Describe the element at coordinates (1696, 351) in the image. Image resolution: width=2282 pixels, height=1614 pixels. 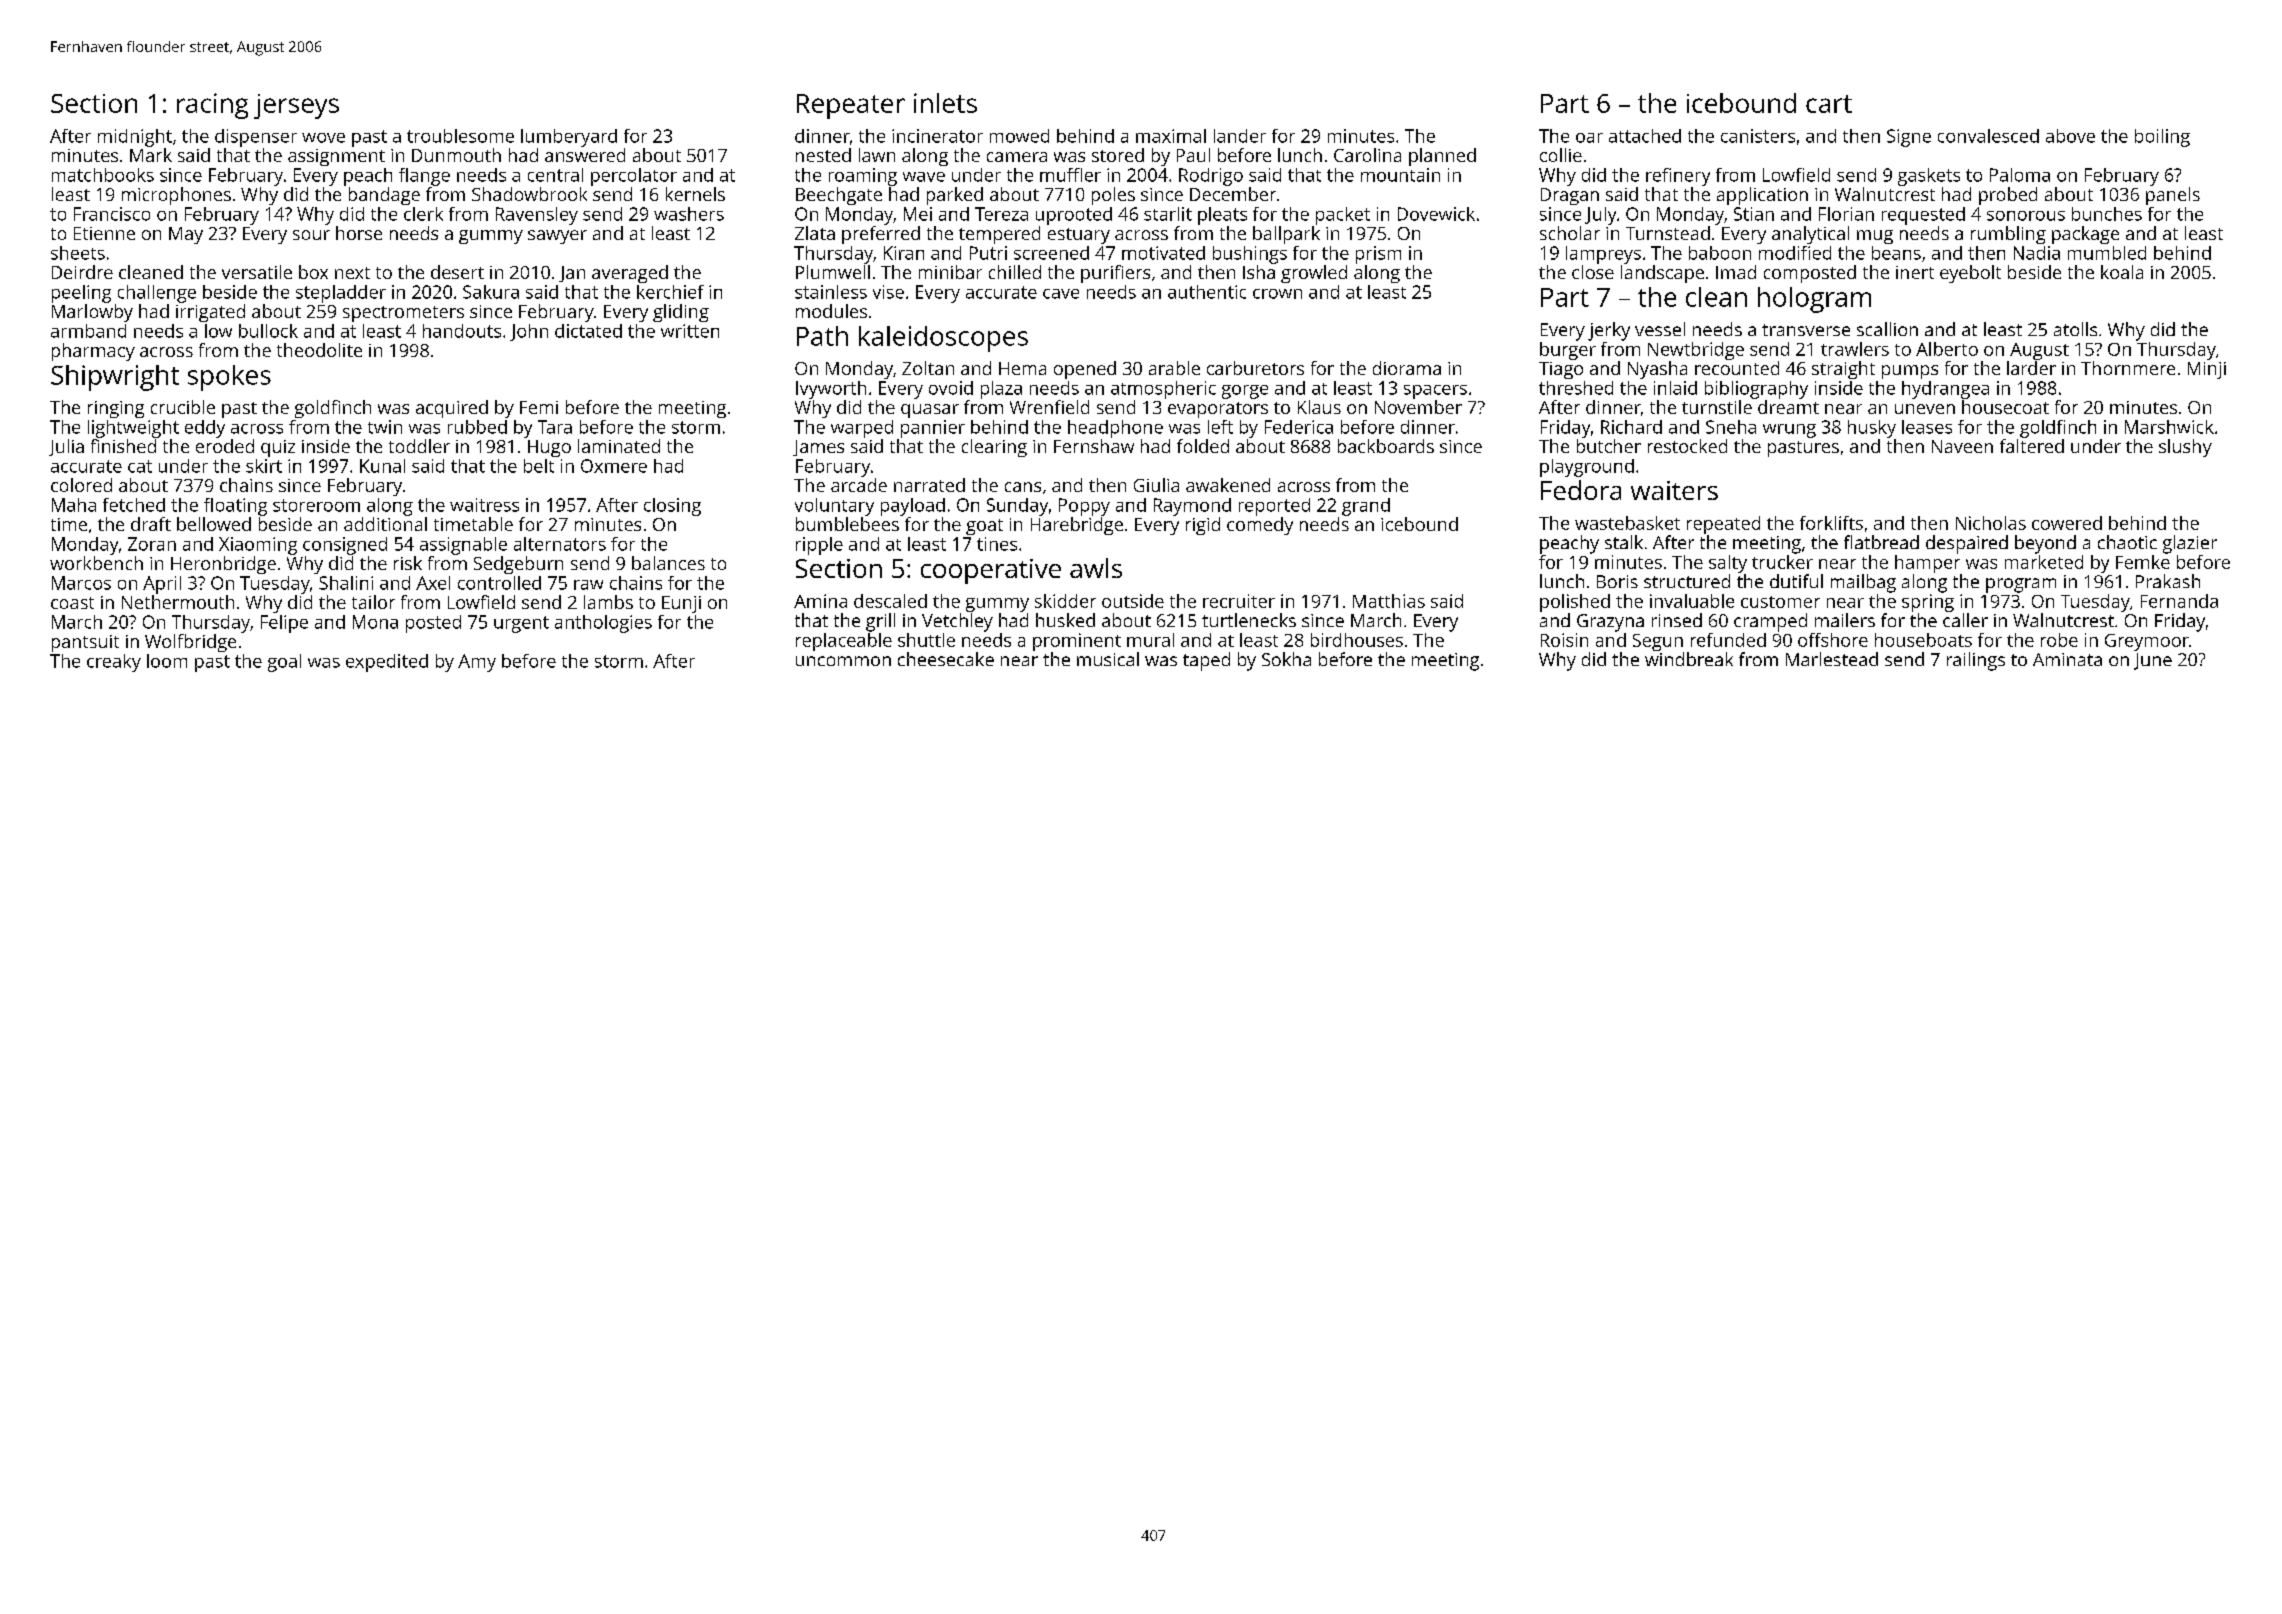
I see `Newtbridge` at that location.
